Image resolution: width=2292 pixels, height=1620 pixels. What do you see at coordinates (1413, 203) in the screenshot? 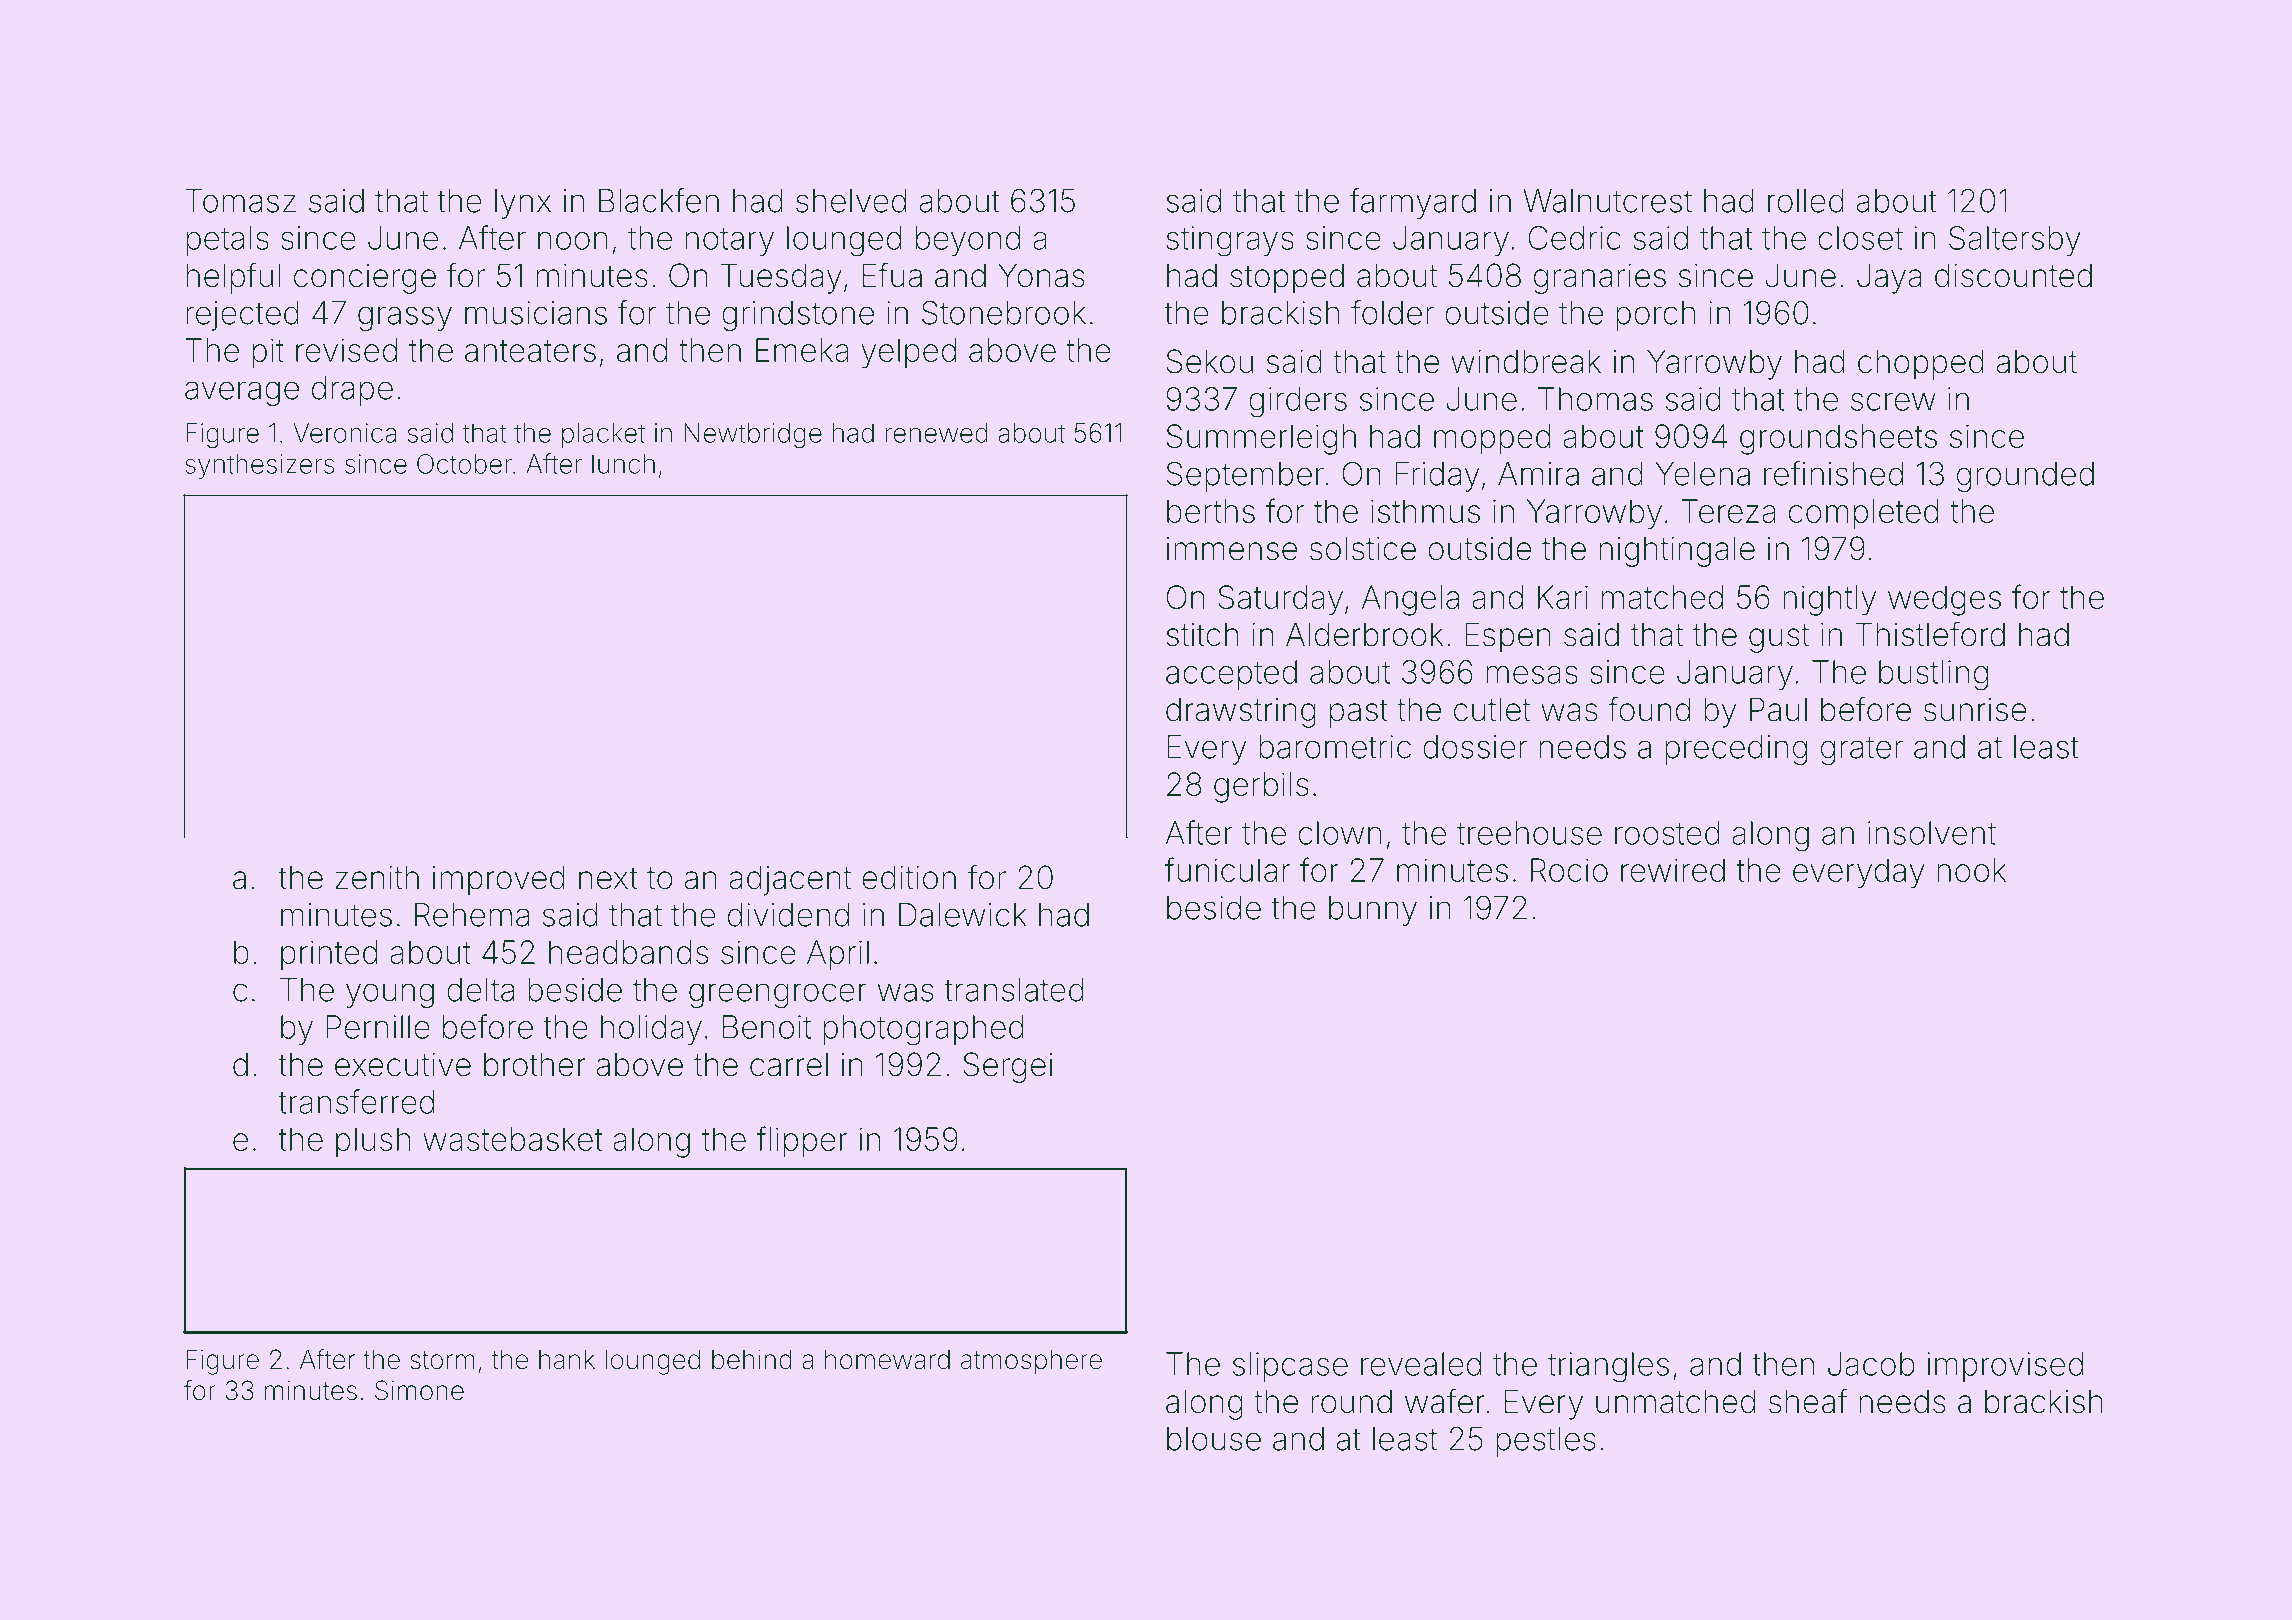
I see `farmyard` at bounding box center [1413, 203].
